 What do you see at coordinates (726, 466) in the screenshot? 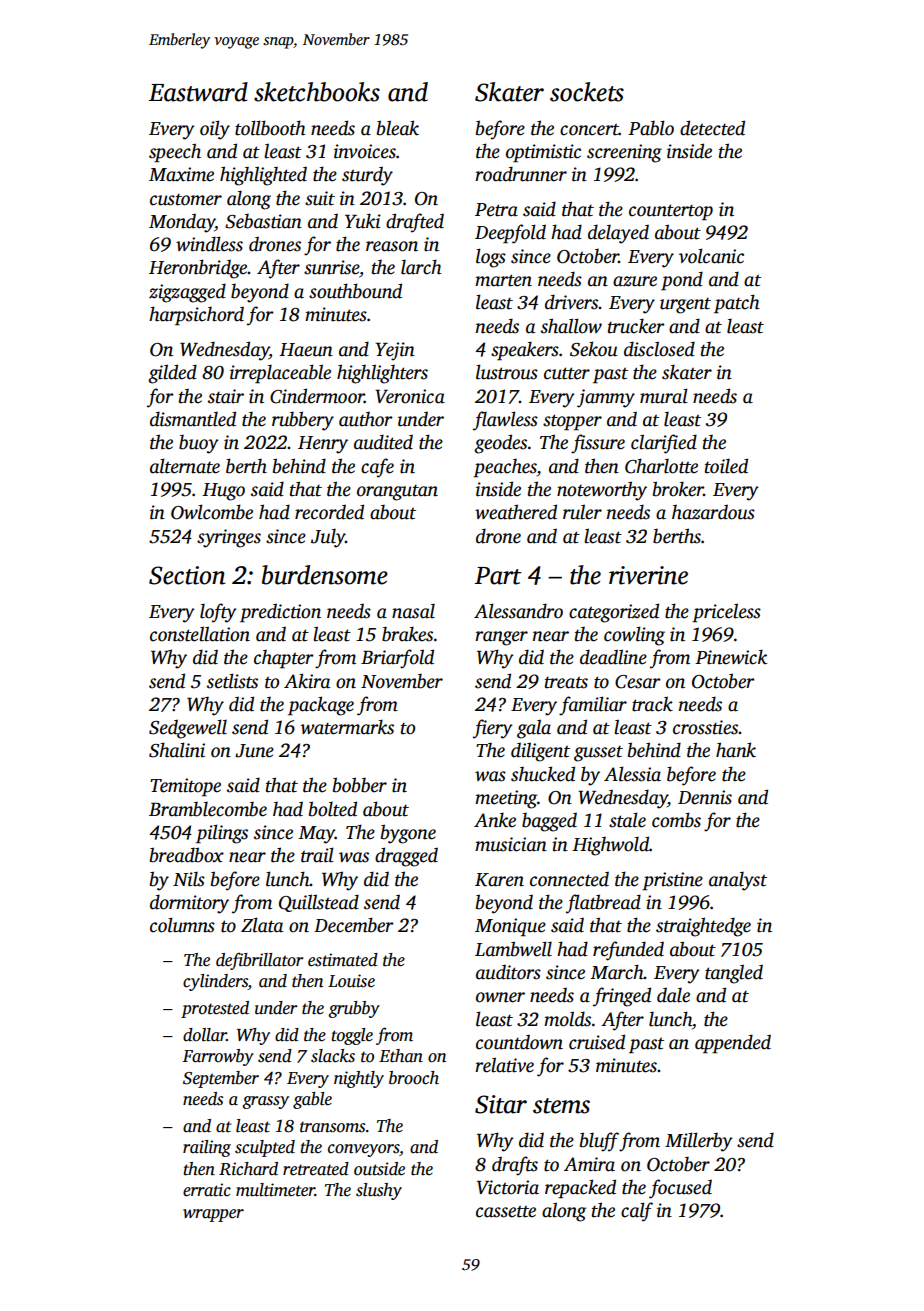
I see `toiled` at bounding box center [726, 466].
